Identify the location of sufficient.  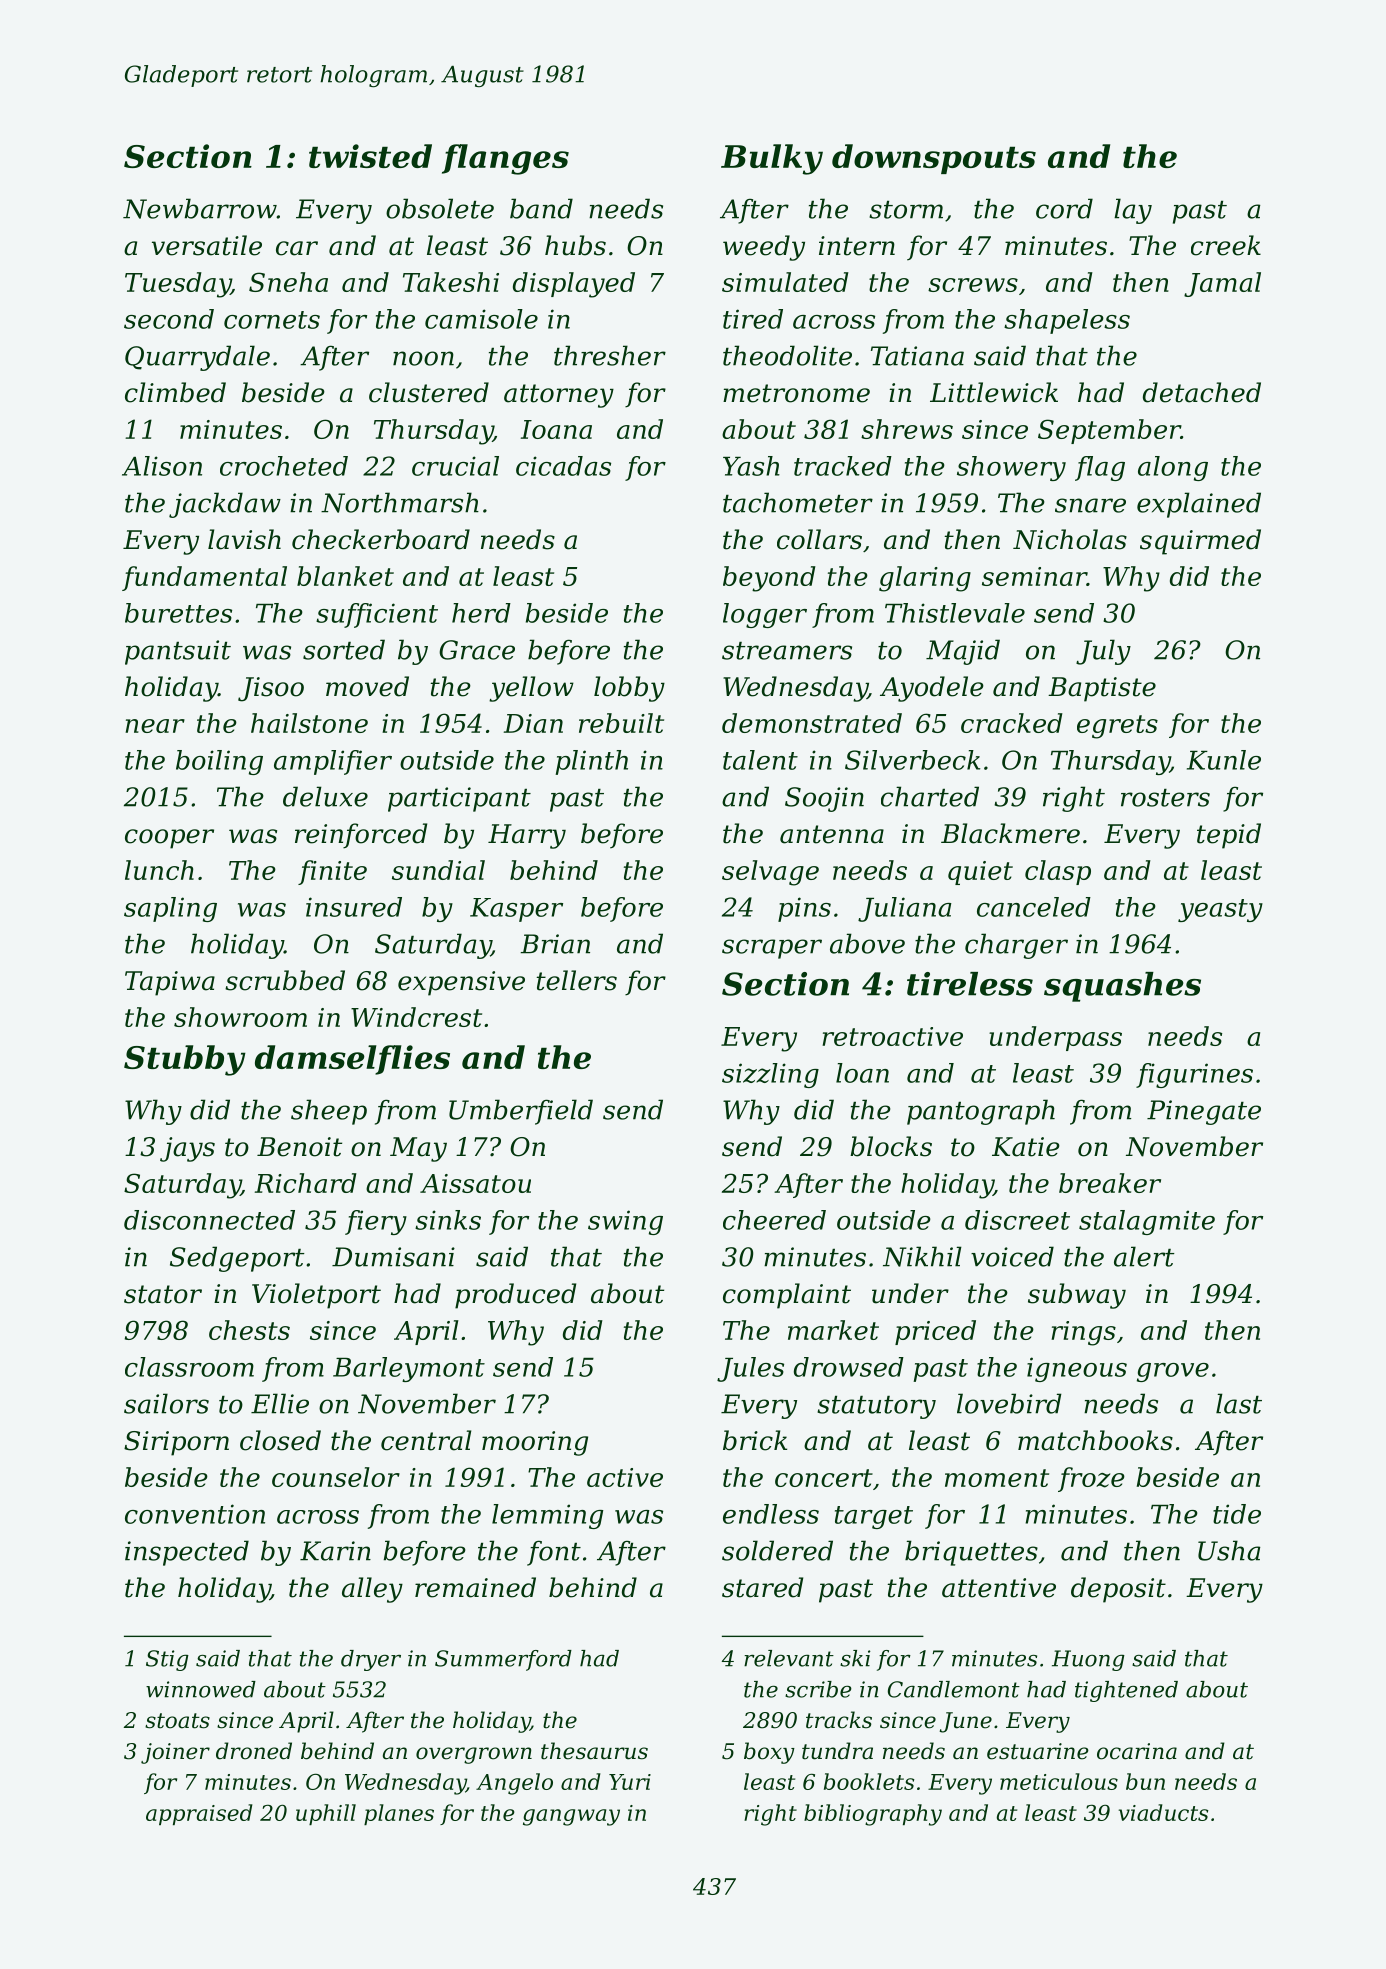
(377, 615).
